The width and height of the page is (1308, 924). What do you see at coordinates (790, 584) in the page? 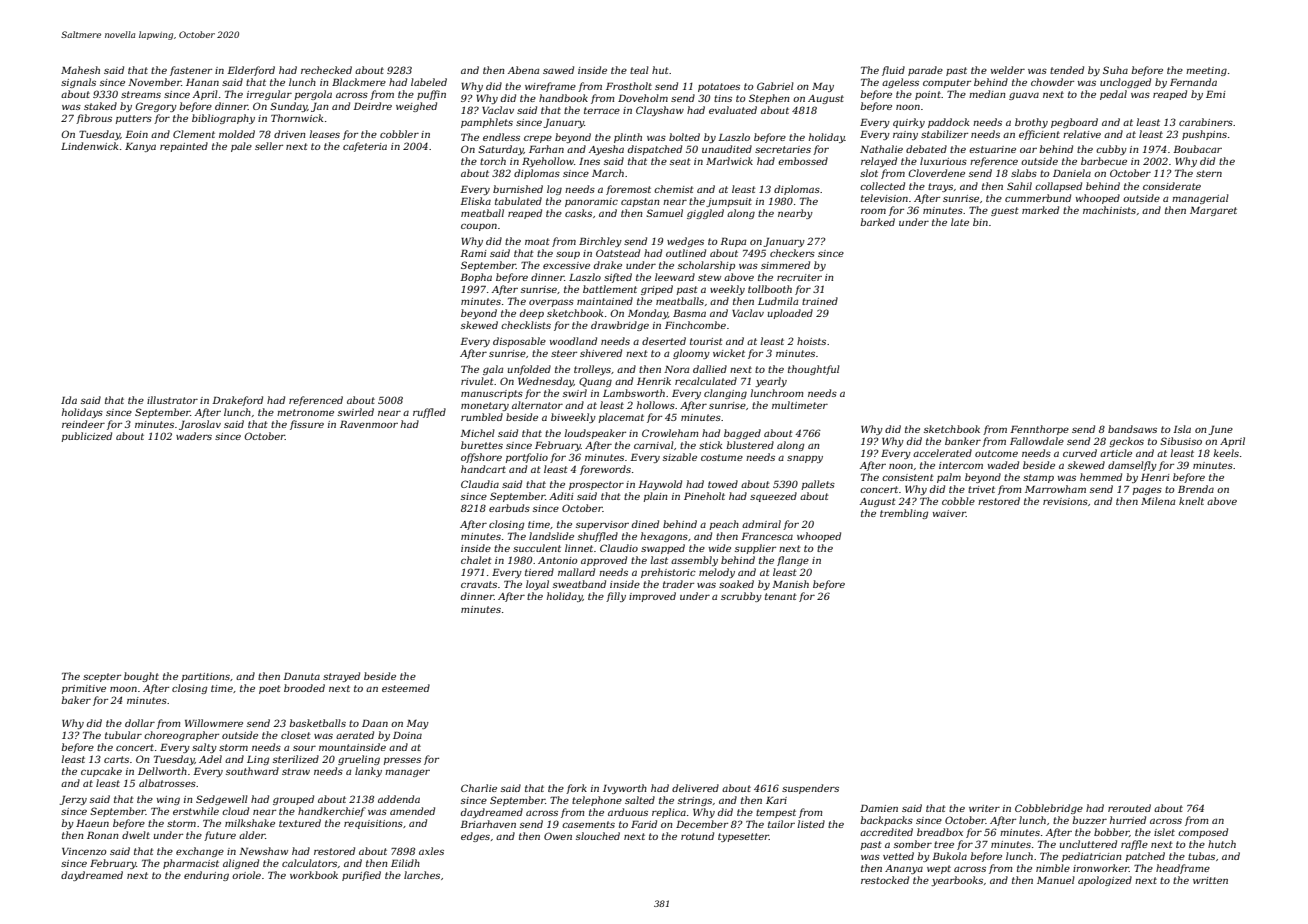
I see `Manish` at bounding box center [790, 584].
